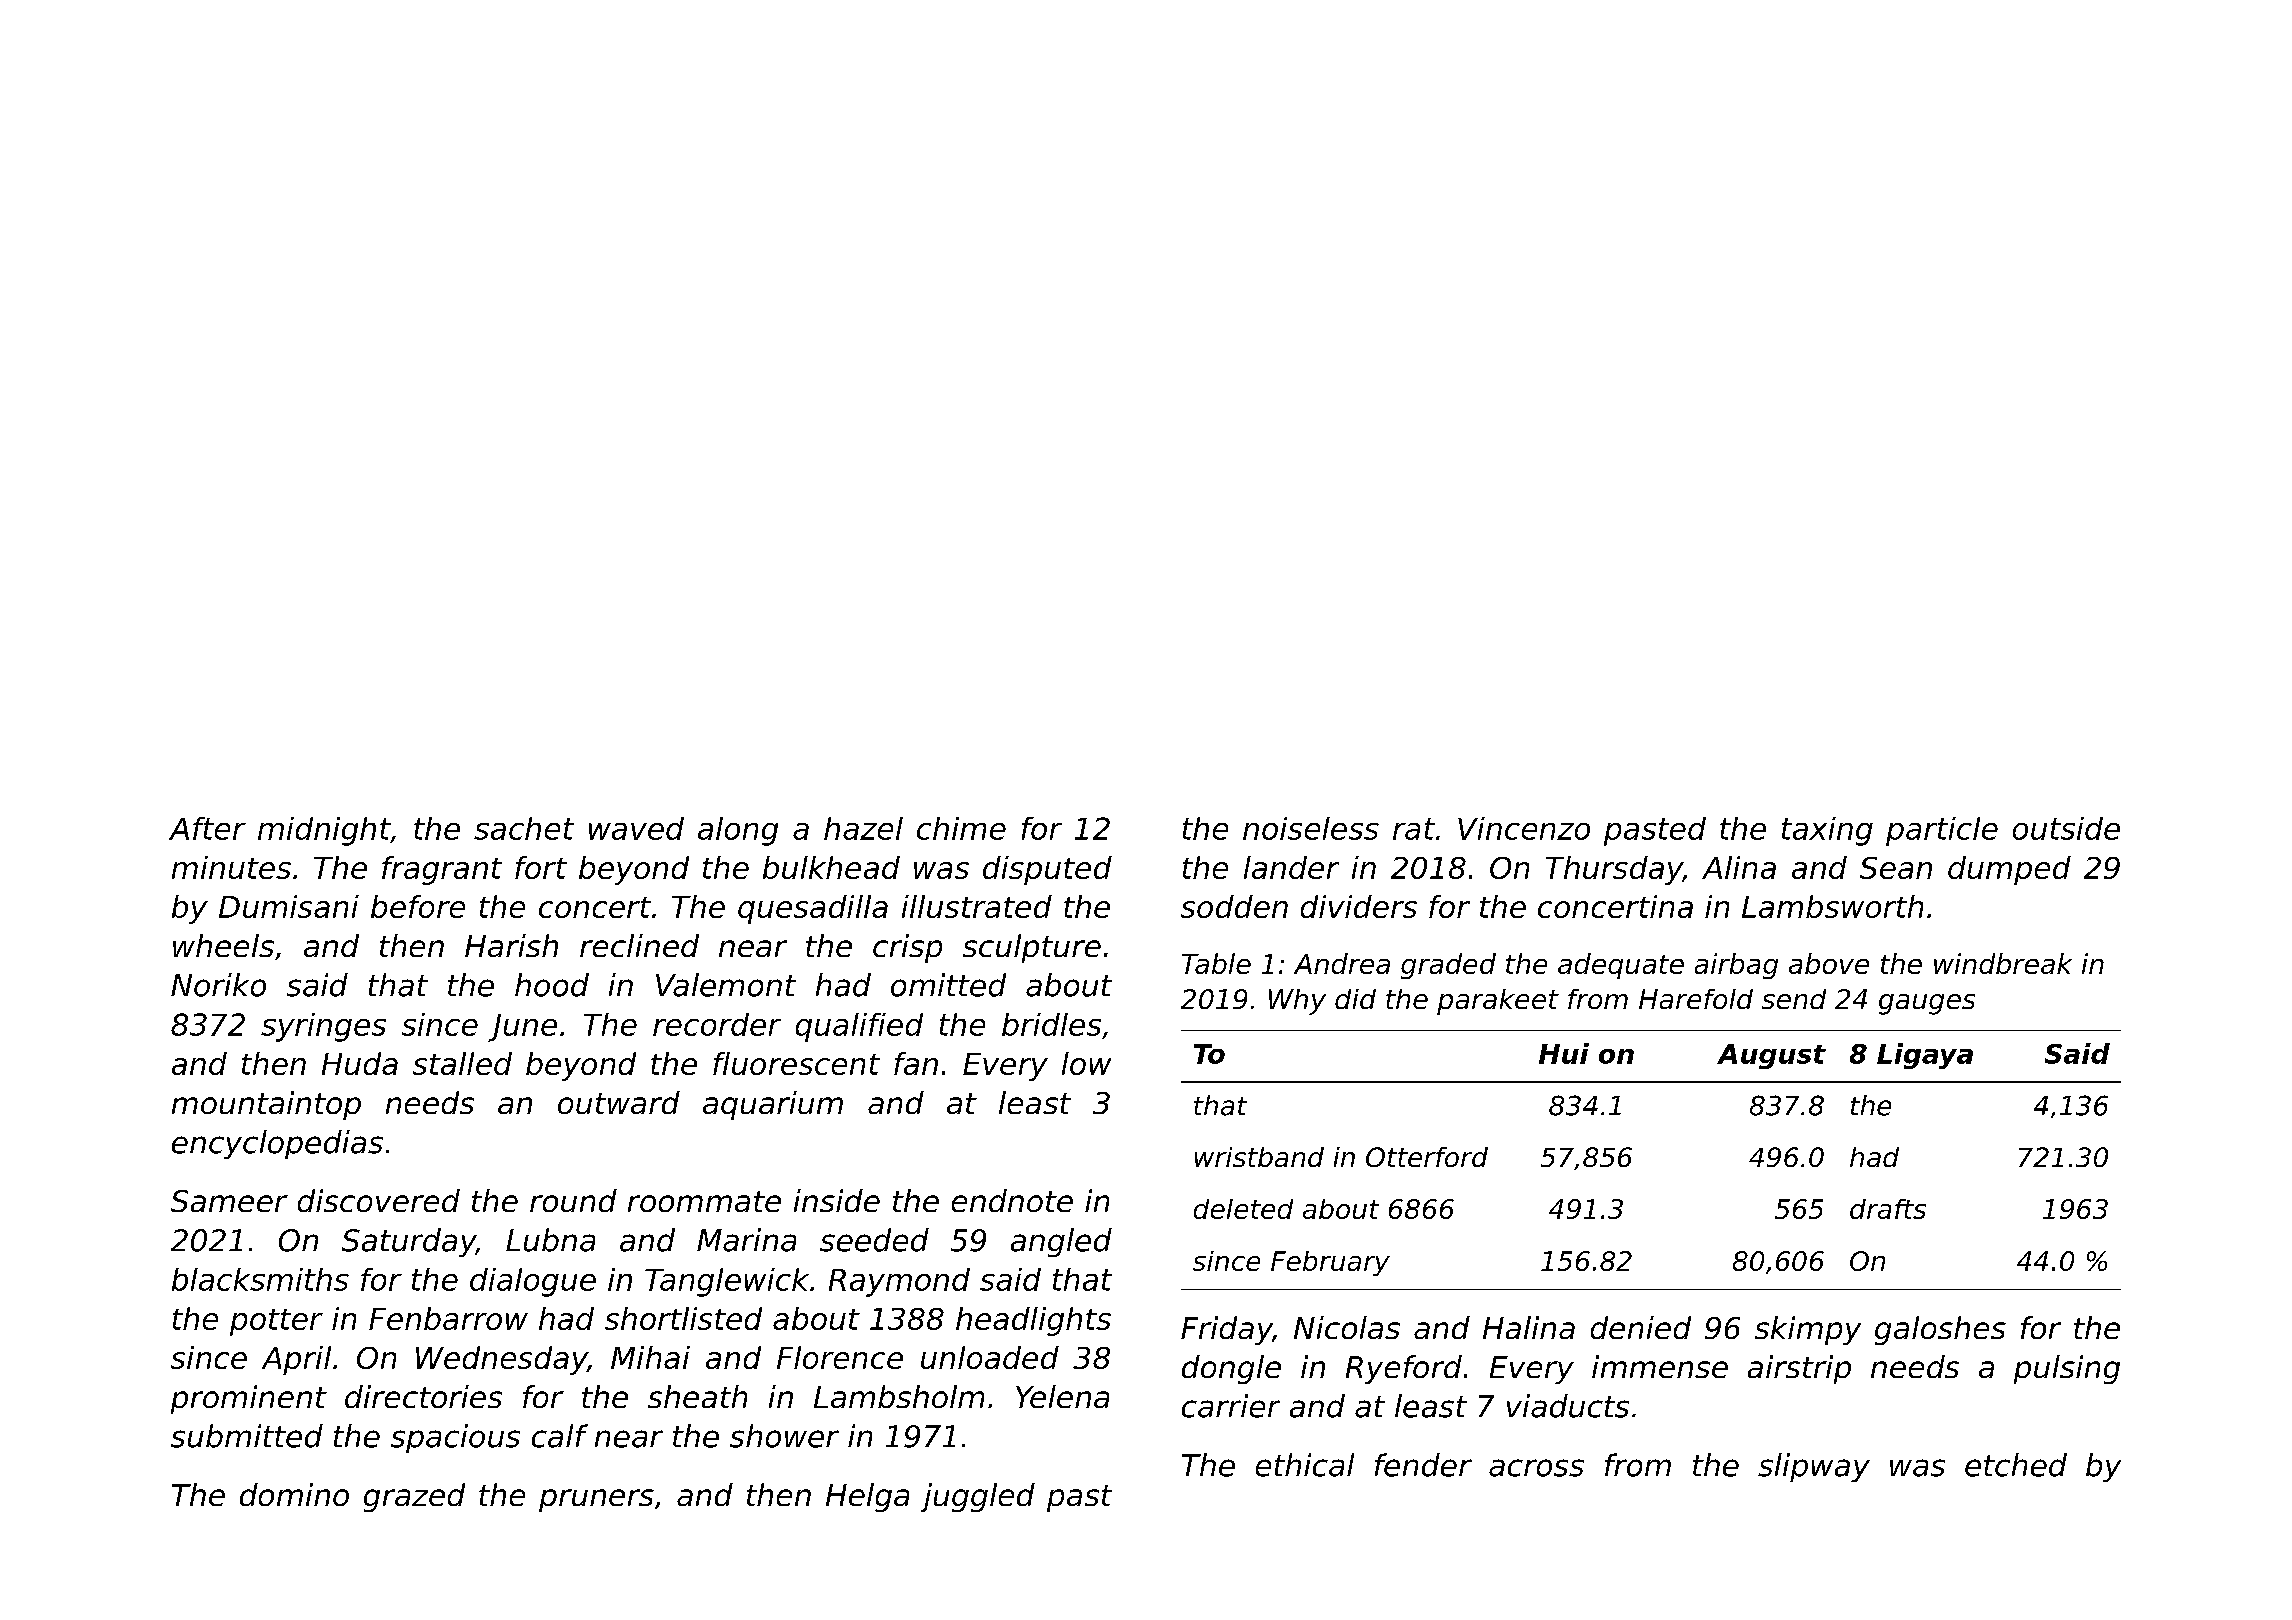 The image size is (2292, 1620). What do you see at coordinates (541, 867) in the screenshot?
I see `fort` at bounding box center [541, 867].
